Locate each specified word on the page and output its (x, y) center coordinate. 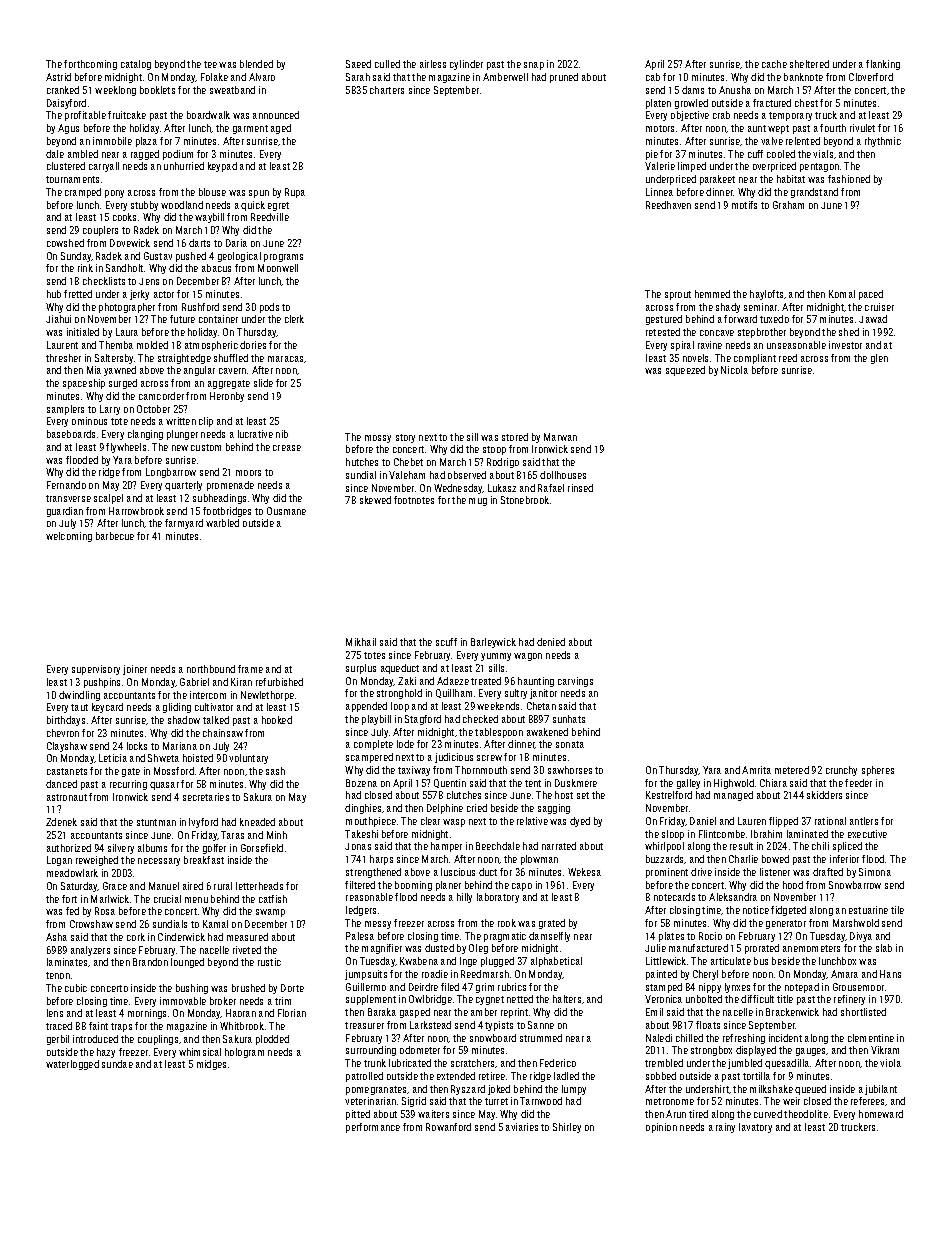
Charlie (743, 859)
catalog (136, 65)
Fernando (66, 485)
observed (467, 475)
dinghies (363, 809)
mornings (147, 1014)
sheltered (809, 64)
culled (387, 64)
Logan (59, 861)
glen (879, 359)
